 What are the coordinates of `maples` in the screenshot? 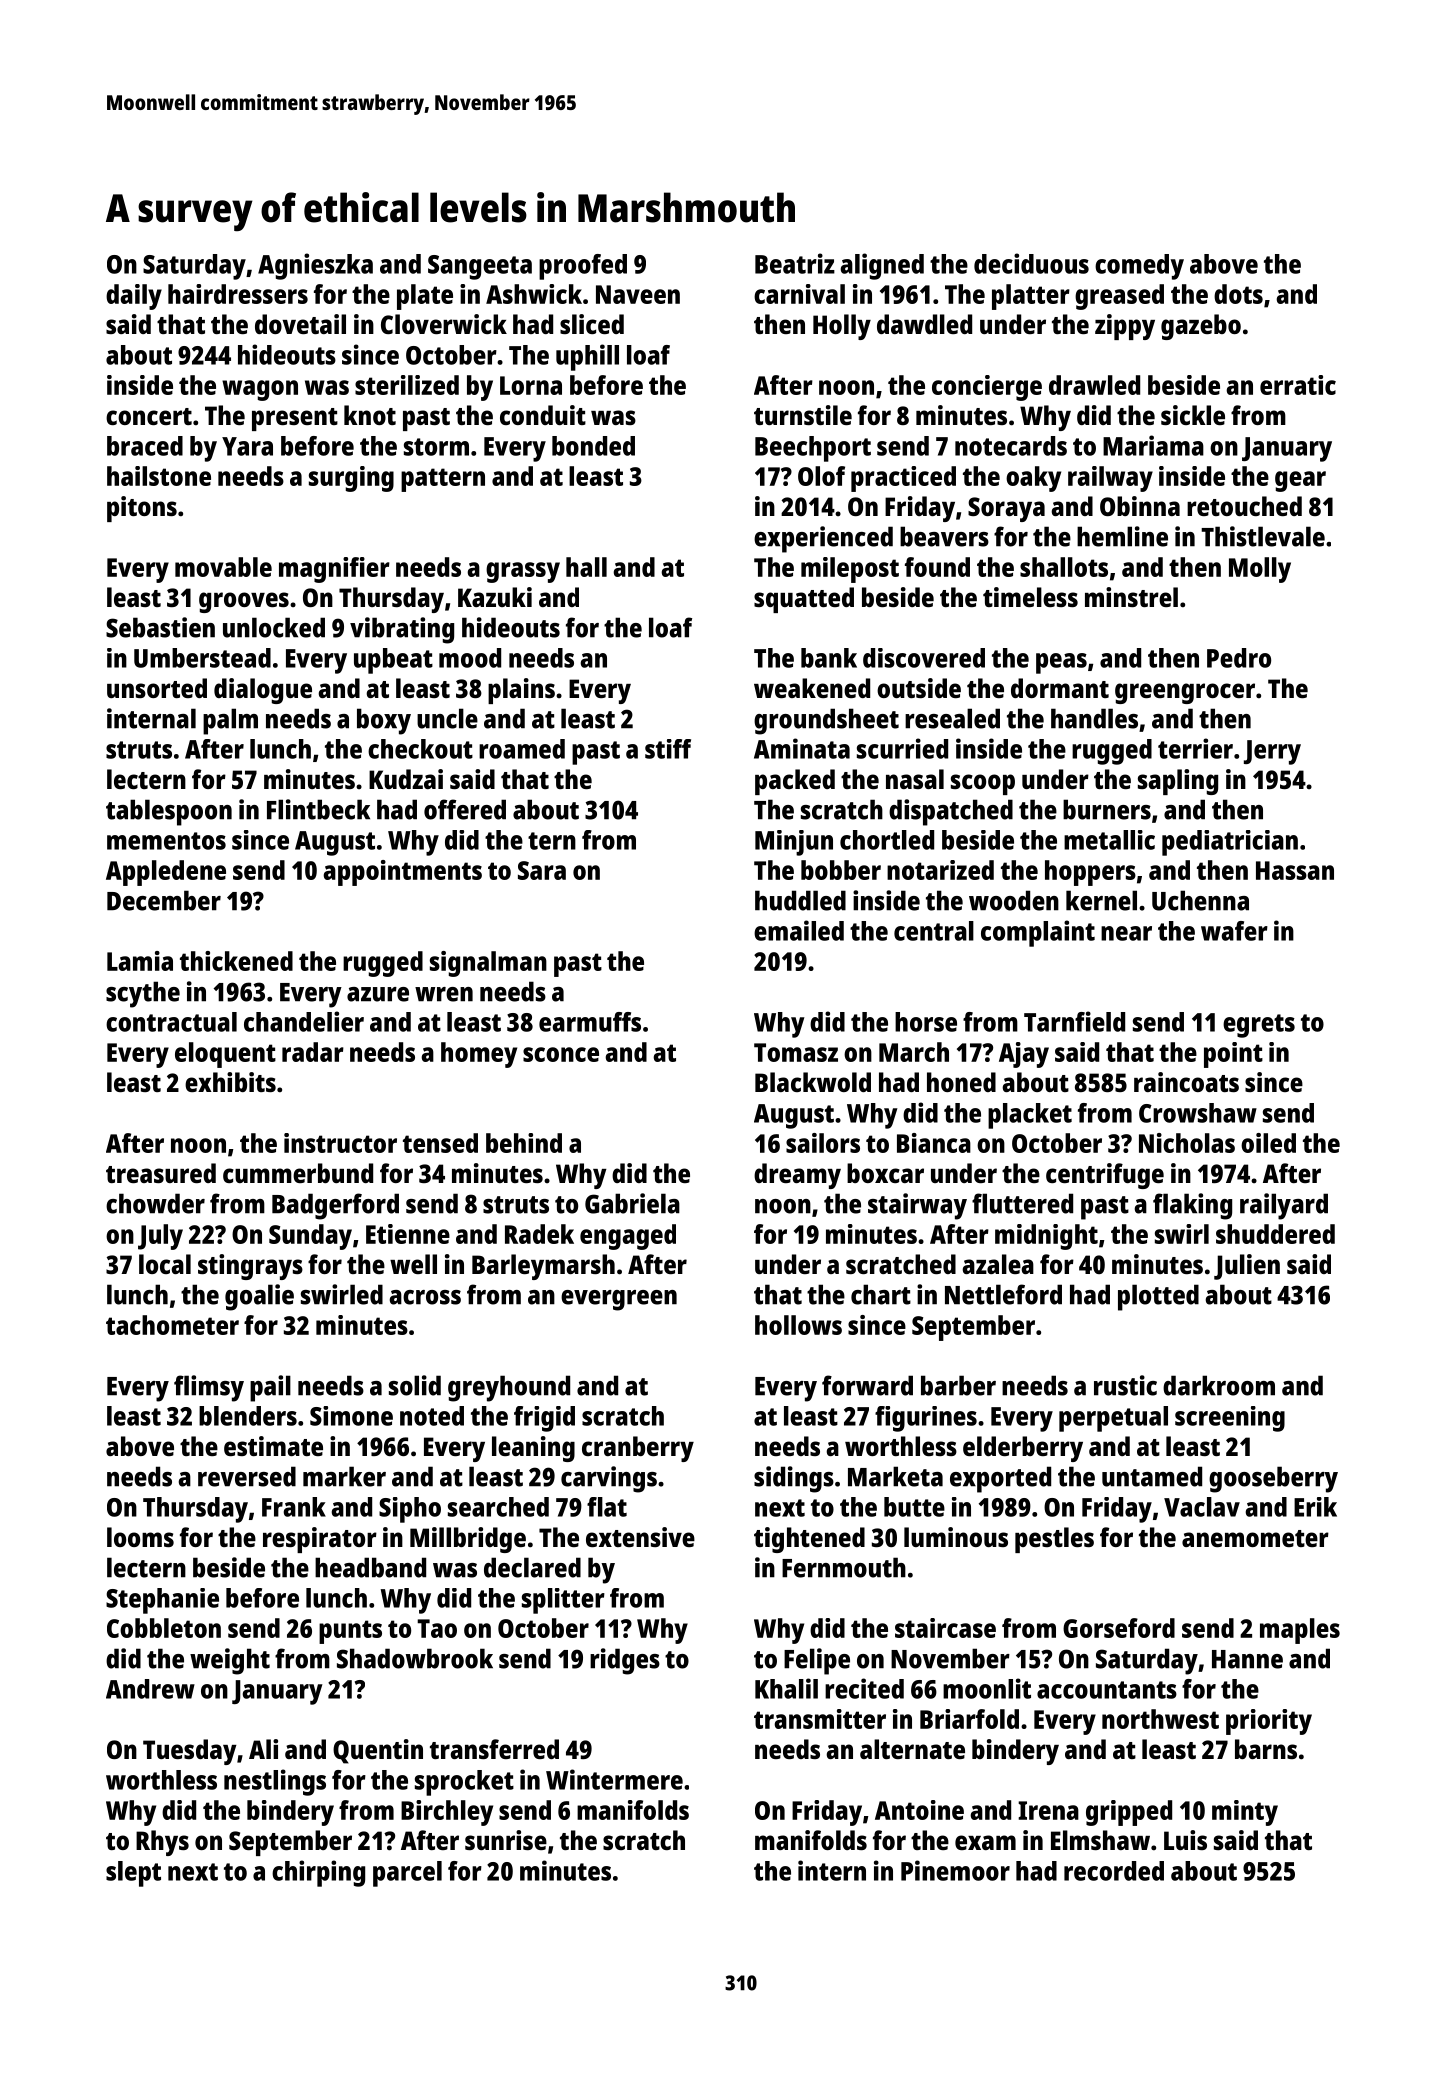 It's located at (1300, 1631).
